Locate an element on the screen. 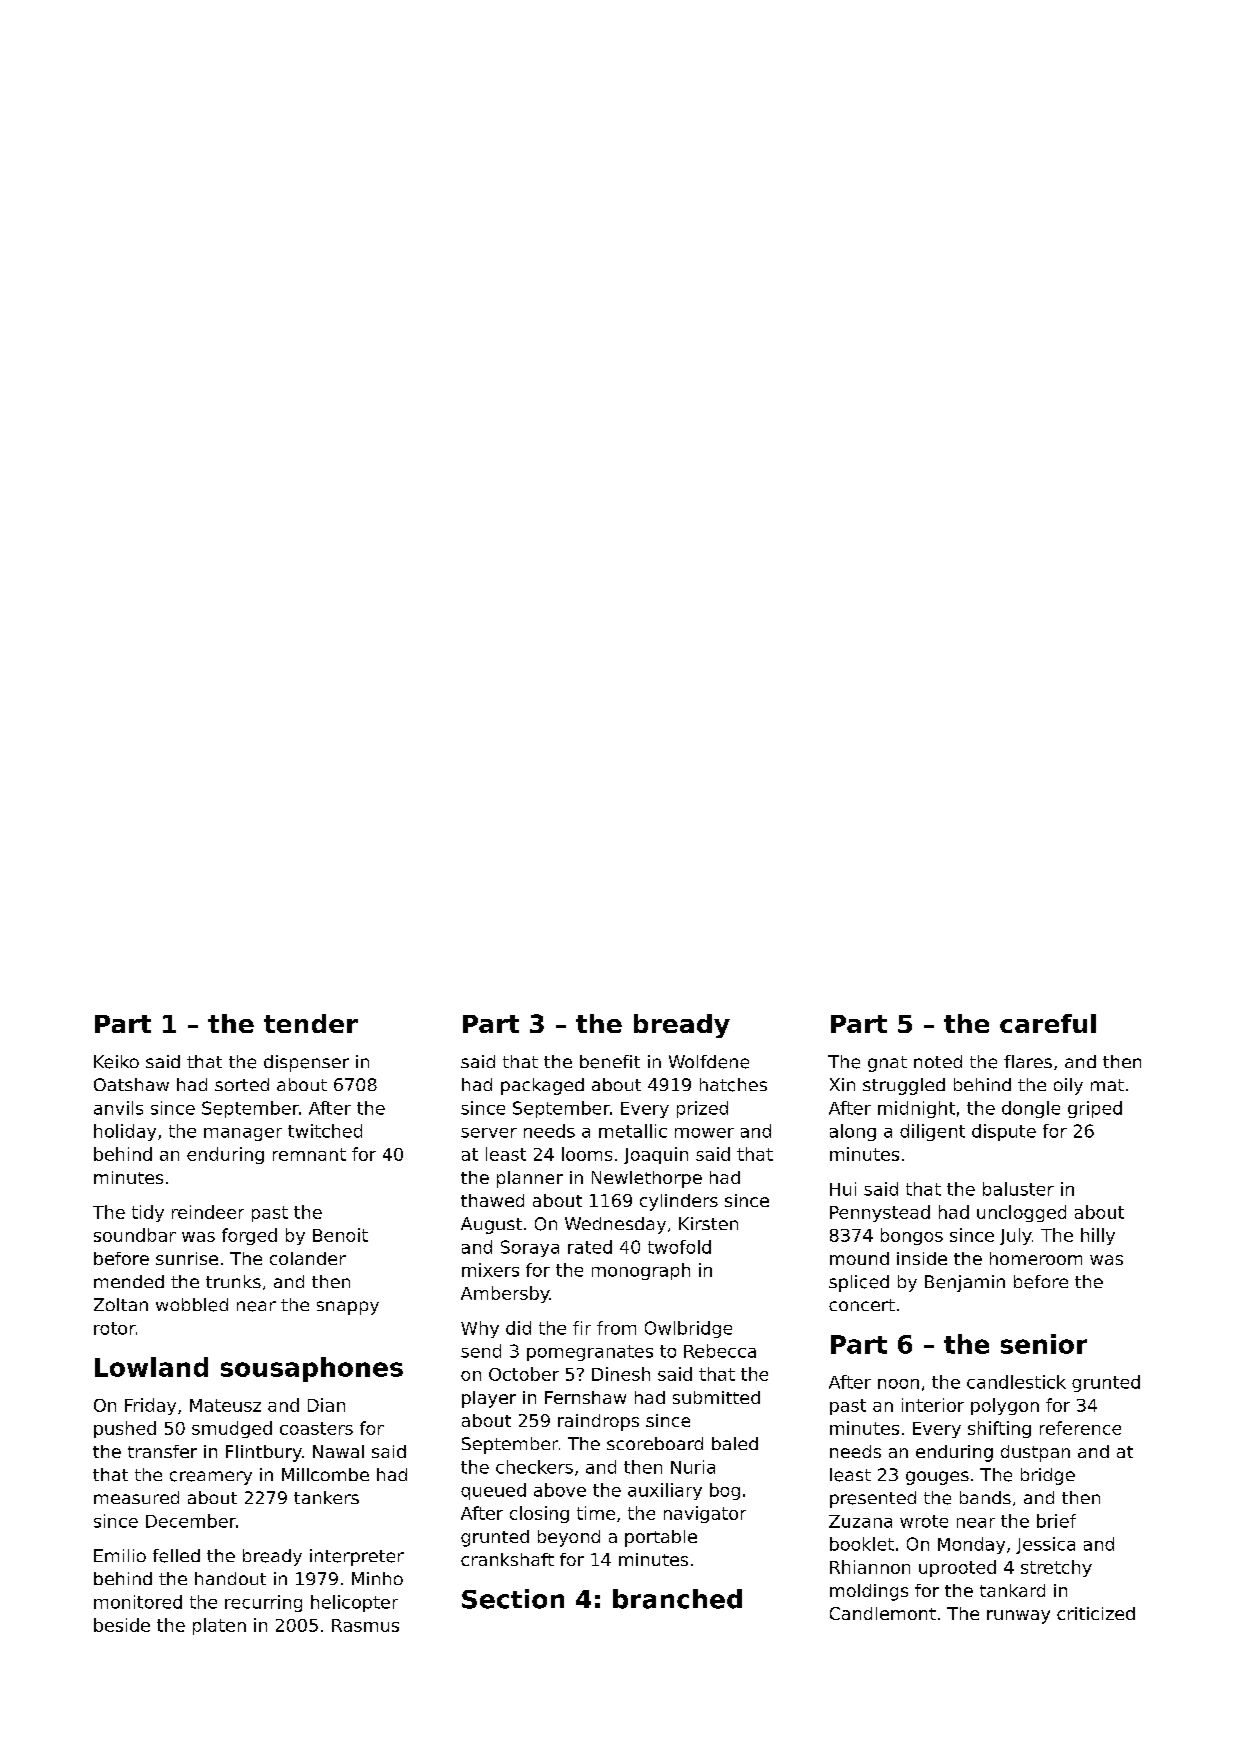 Image resolution: width=1238 pixels, height=1751 pixels. raindrops is located at coordinates (598, 1422).
